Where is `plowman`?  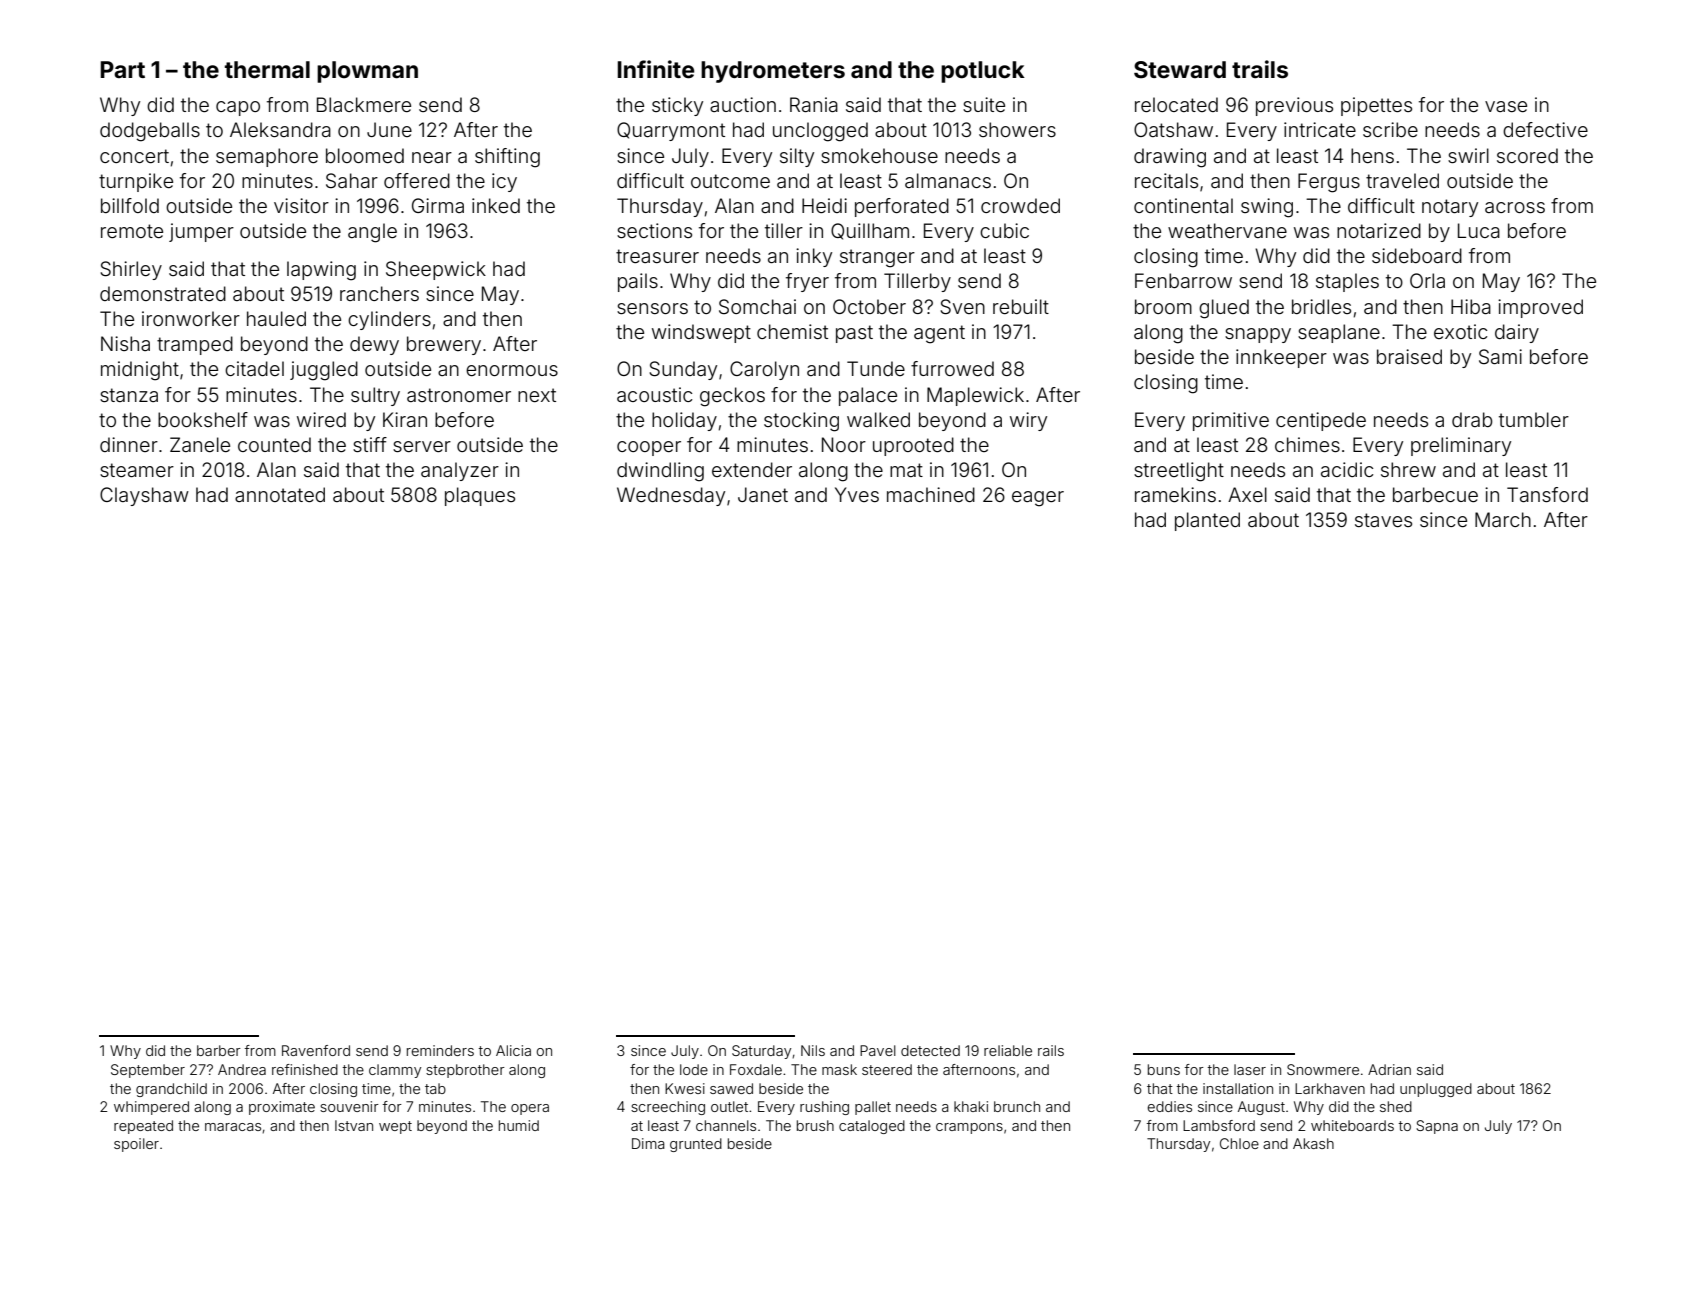
plowman is located at coordinates (367, 72).
